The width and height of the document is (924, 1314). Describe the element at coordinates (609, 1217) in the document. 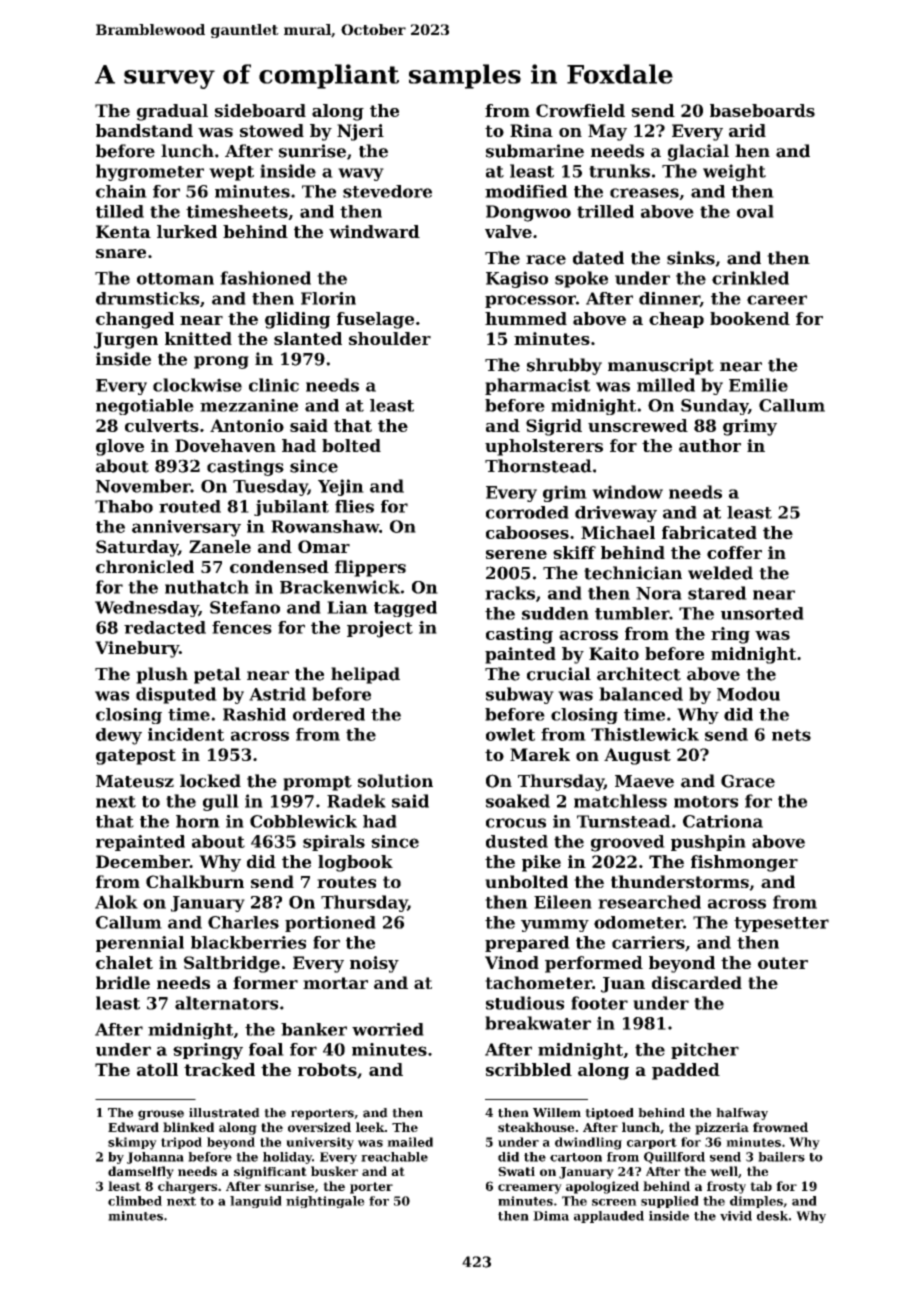

I see `applauded` at that location.
